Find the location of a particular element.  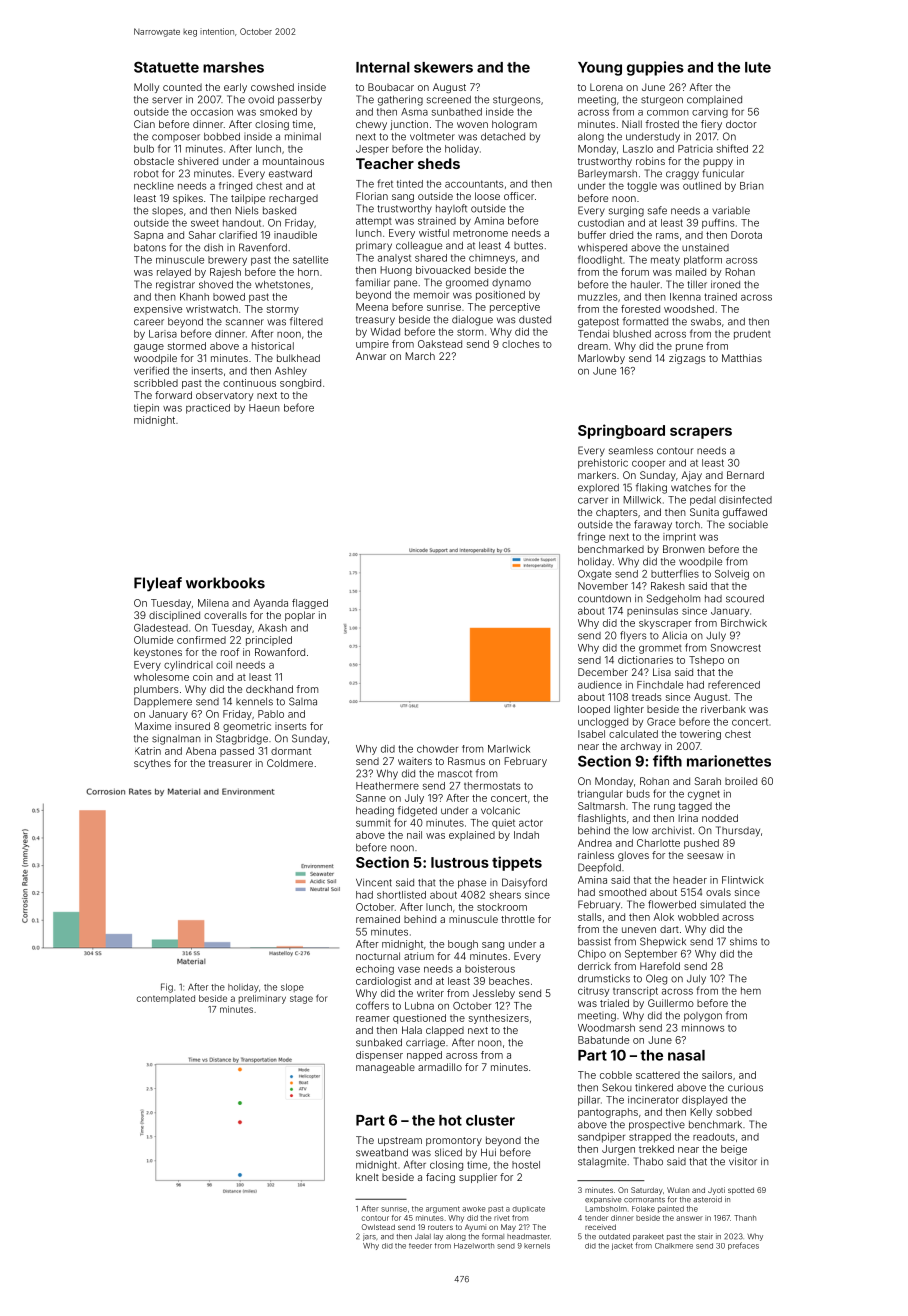

scythes is located at coordinates (152, 764).
